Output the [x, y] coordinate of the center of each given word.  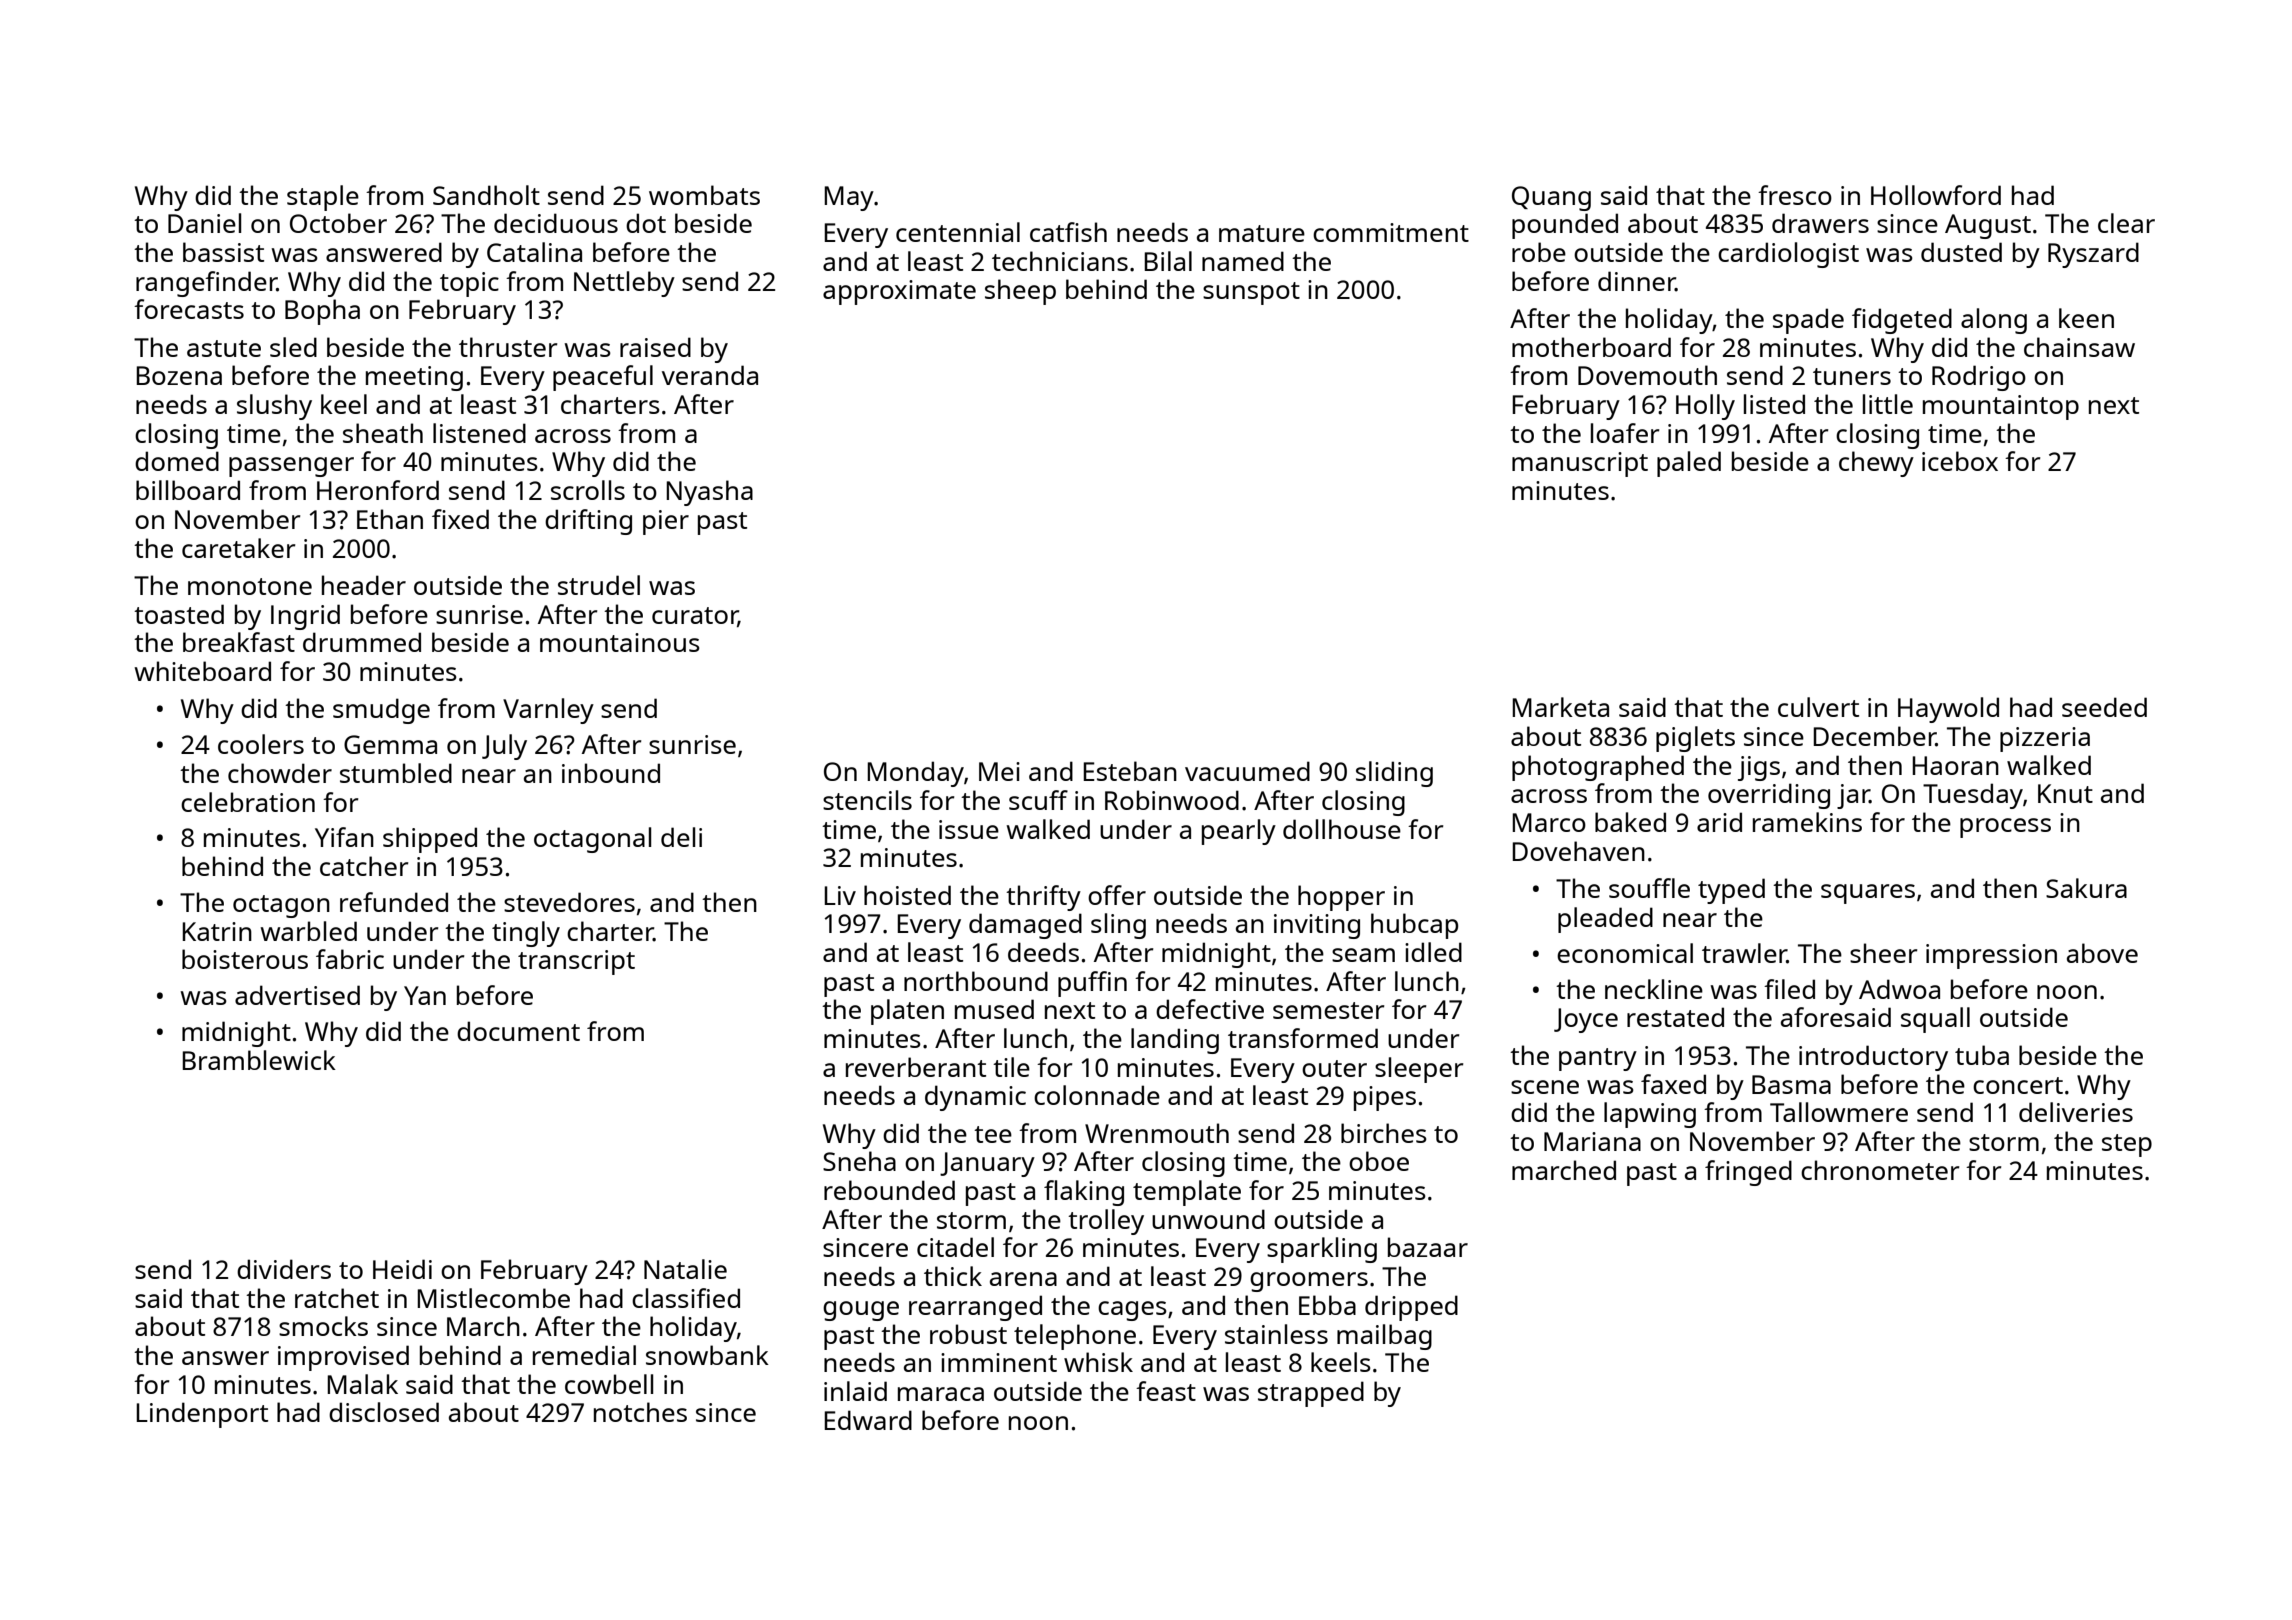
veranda [710, 375]
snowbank [707, 1355]
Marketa [1560, 707]
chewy [1876, 464]
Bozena [179, 375]
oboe [1379, 1161]
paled [1689, 464]
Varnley [548, 711]
